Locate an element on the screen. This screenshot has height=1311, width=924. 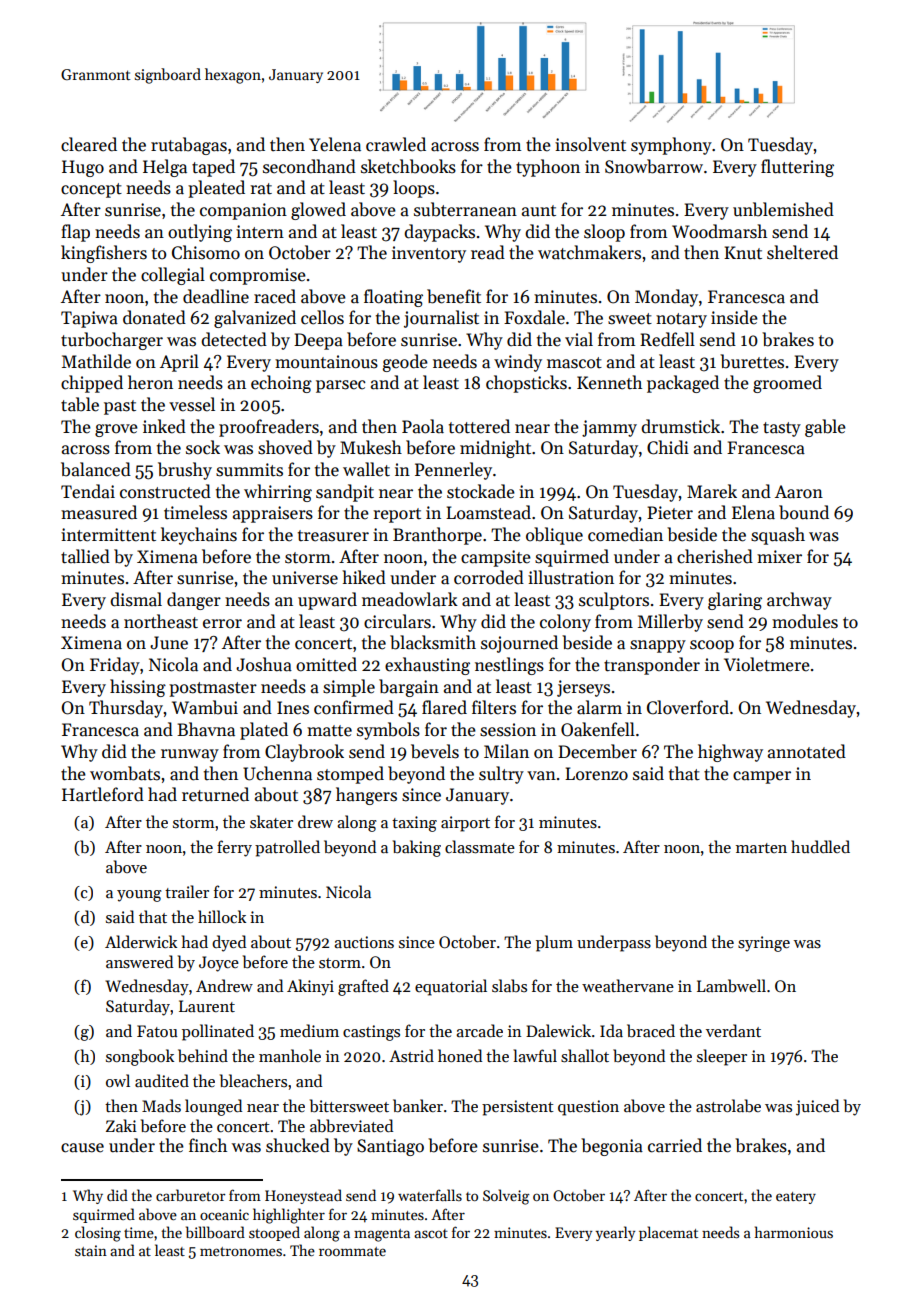
Paola is located at coordinates (423, 426).
